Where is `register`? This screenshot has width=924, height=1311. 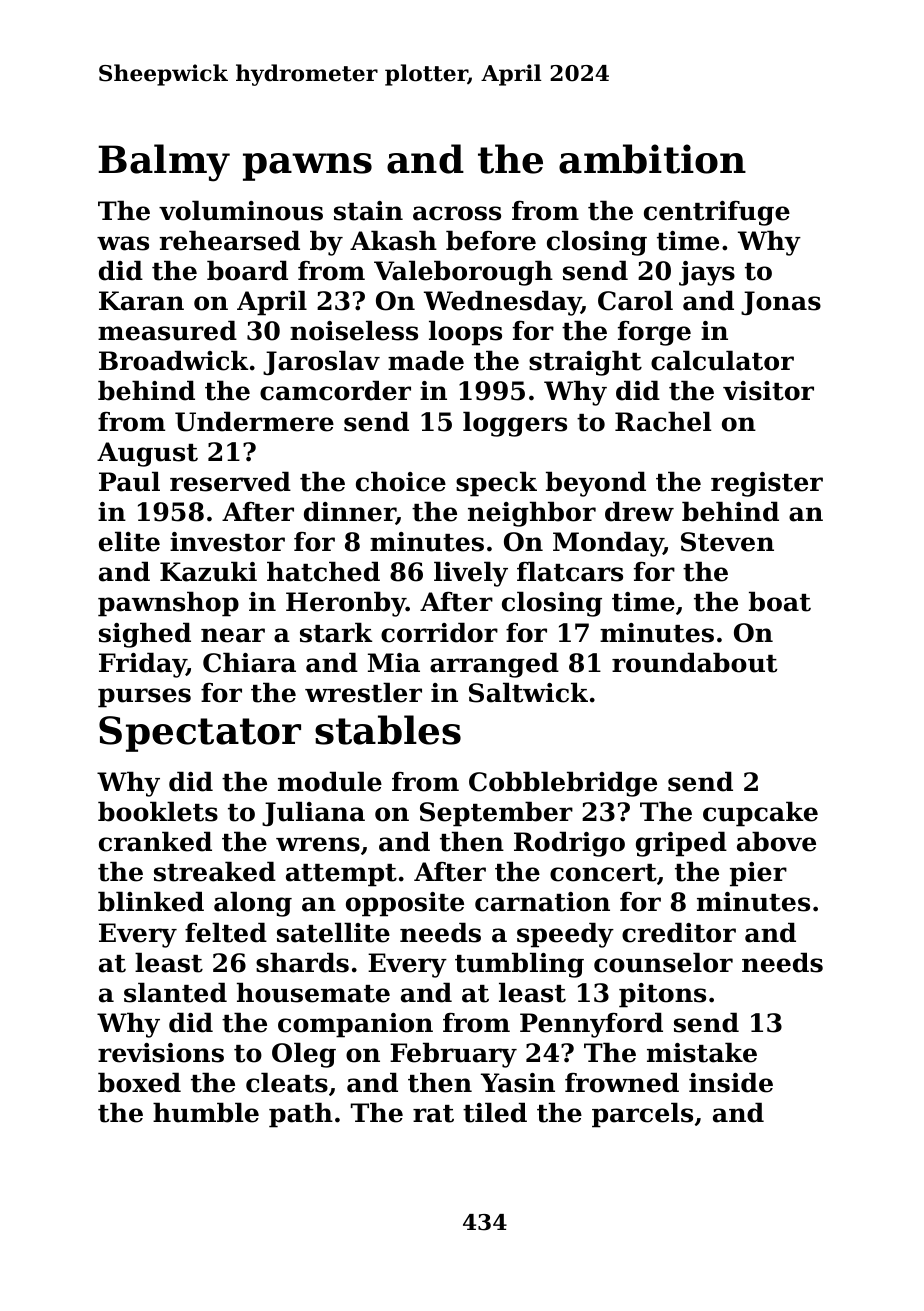 register is located at coordinates (767, 484).
